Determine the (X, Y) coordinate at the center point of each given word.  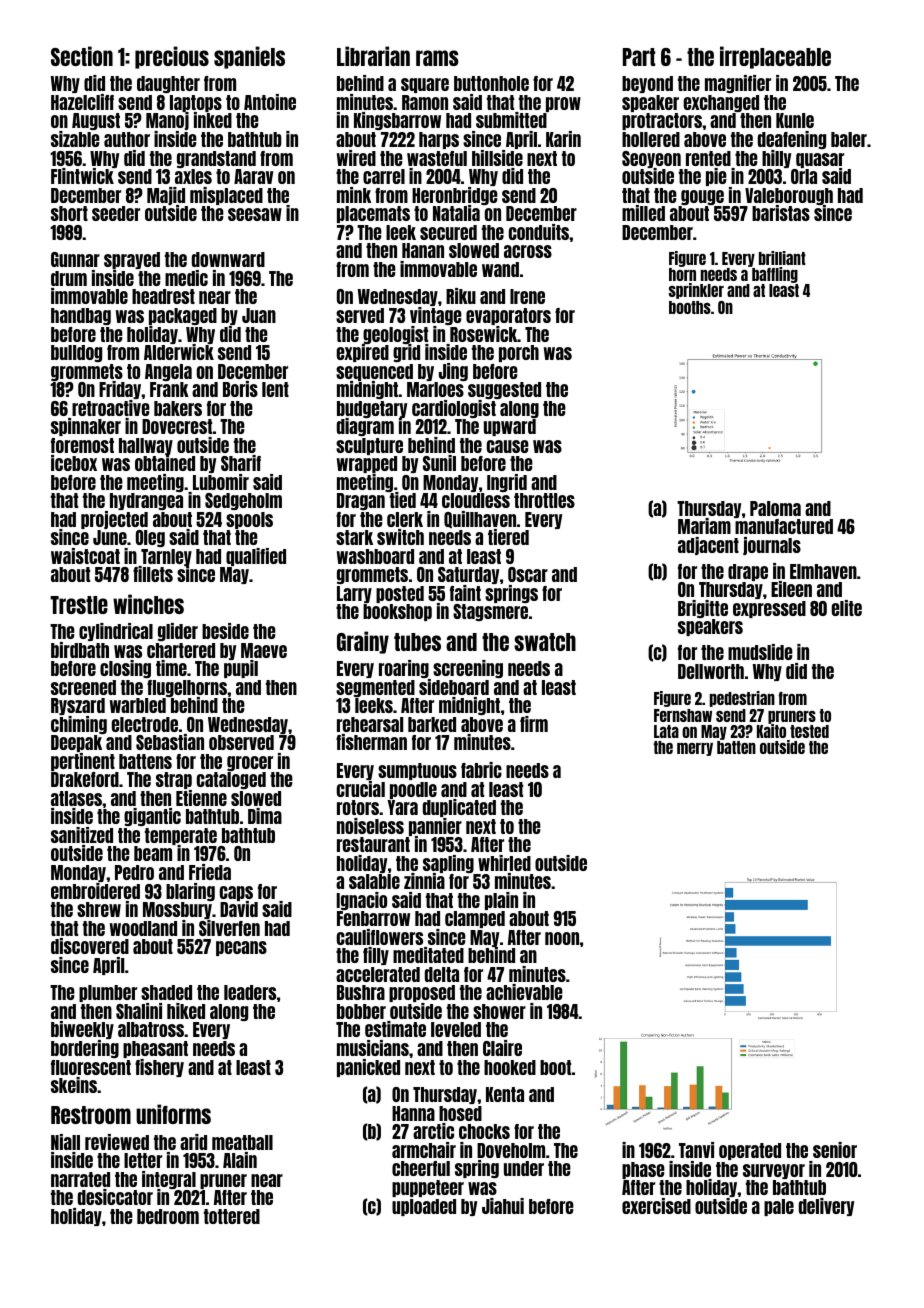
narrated (80, 1179)
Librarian (373, 56)
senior (835, 1150)
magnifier (738, 84)
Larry (354, 594)
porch (519, 353)
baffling (775, 275)
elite (847, 608)
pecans (241, 948)
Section (82, 56)
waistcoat (85, 556)
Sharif (241, 463)
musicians (373, 1048)
